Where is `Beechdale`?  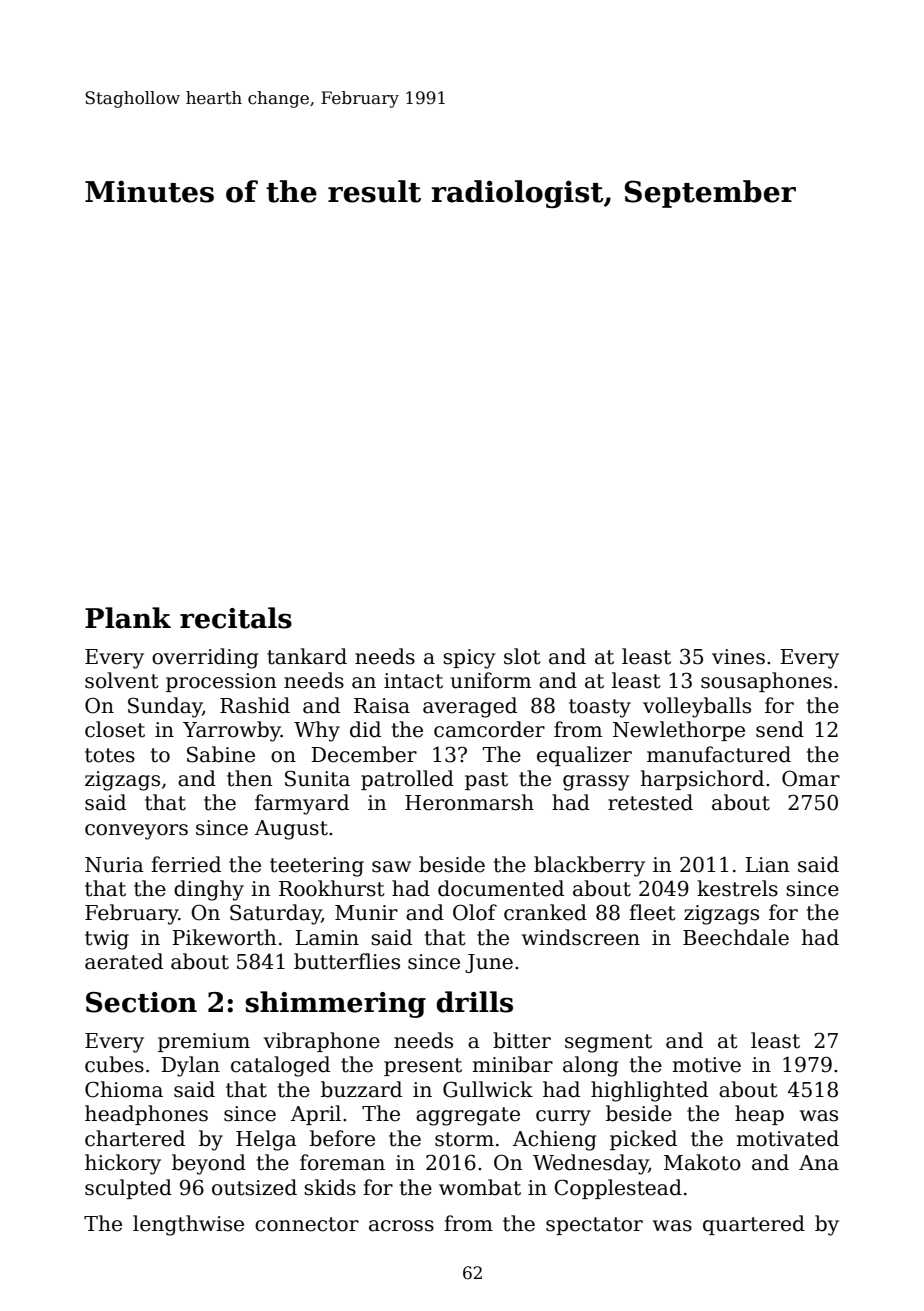 Beechdale is located at coordinates (736, 937).
